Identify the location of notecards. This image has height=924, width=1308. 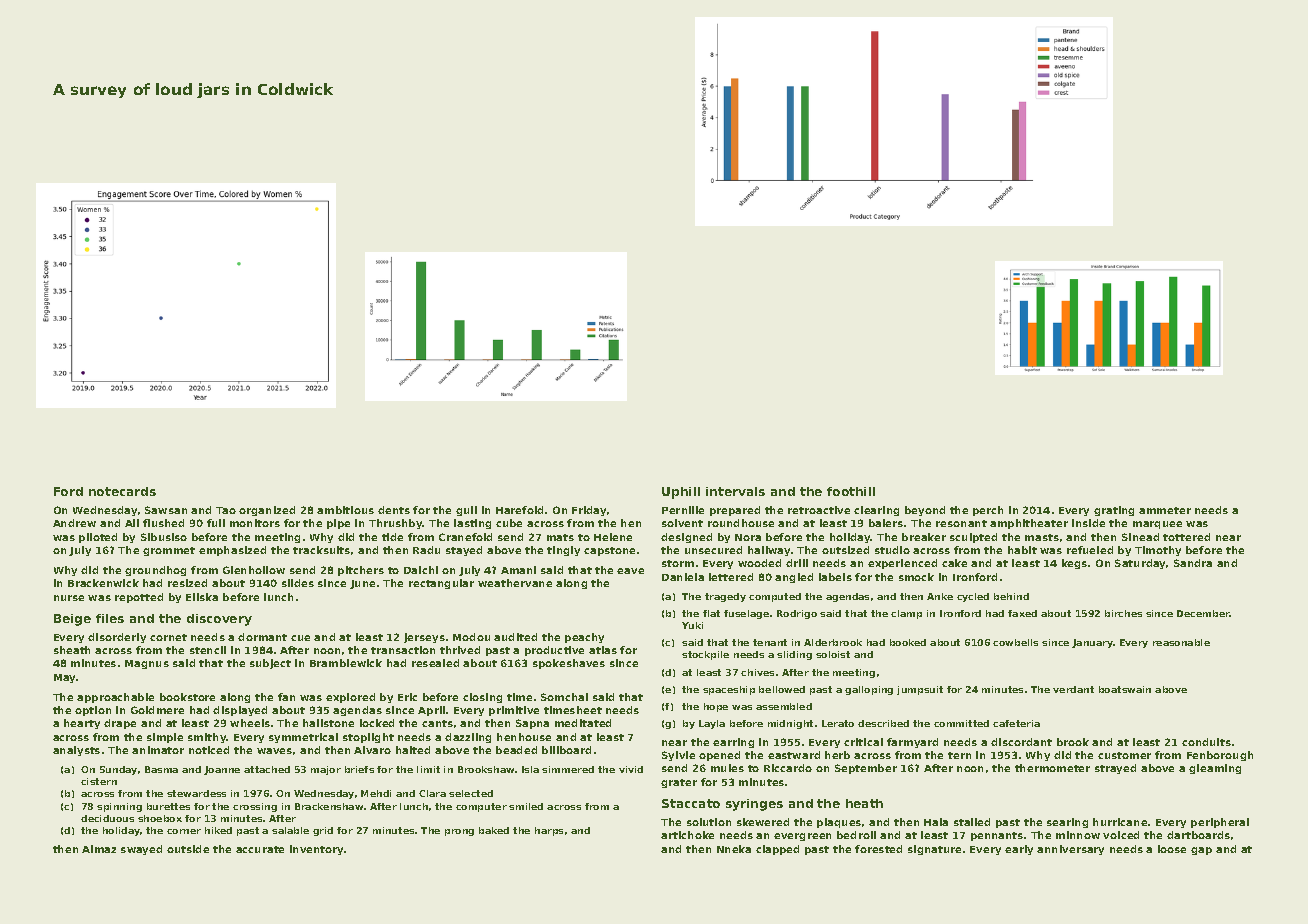
(122, 491).
